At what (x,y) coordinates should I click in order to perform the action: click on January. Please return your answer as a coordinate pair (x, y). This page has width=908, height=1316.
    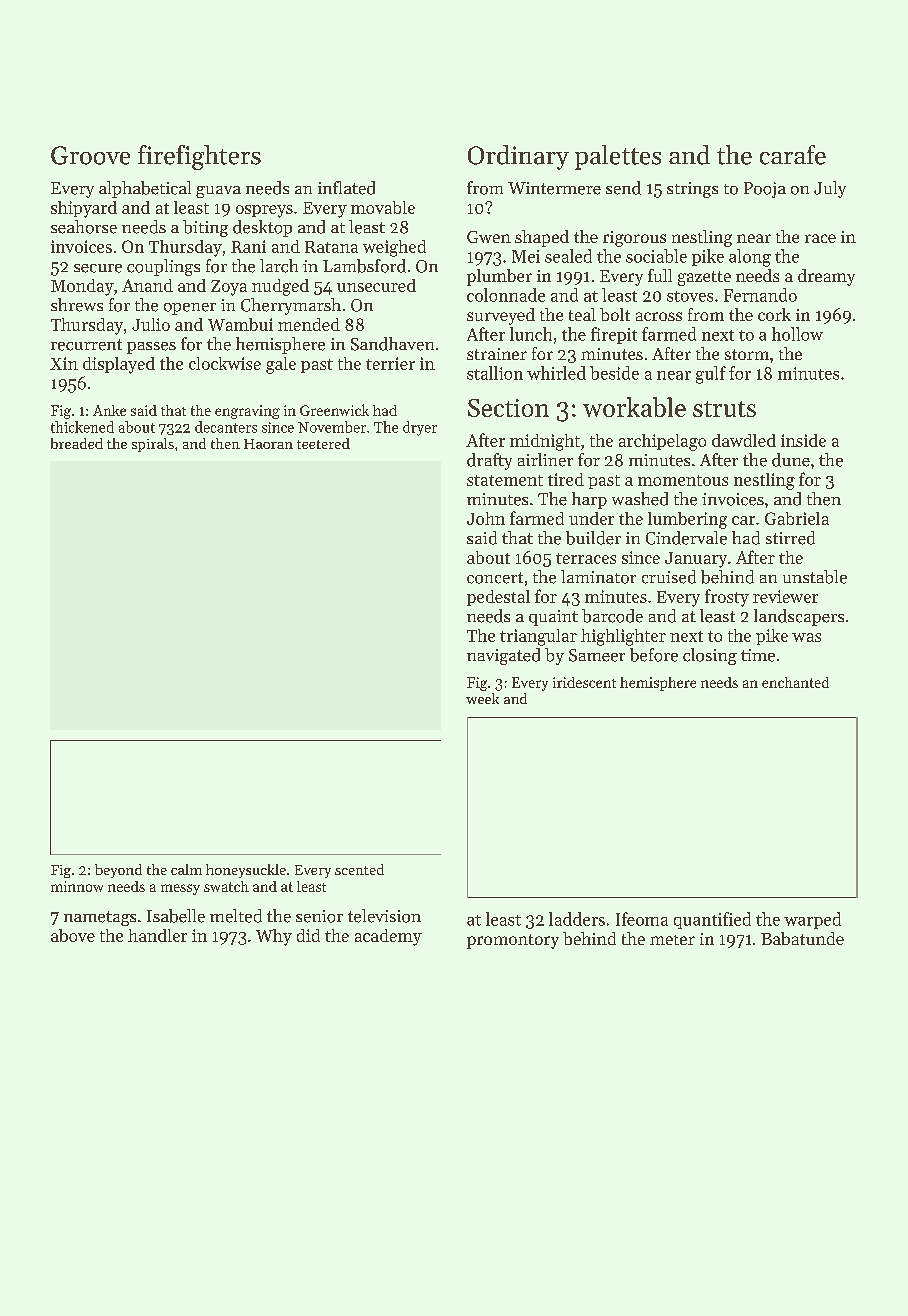
    Looking at the image, I should click on (696, 560).
